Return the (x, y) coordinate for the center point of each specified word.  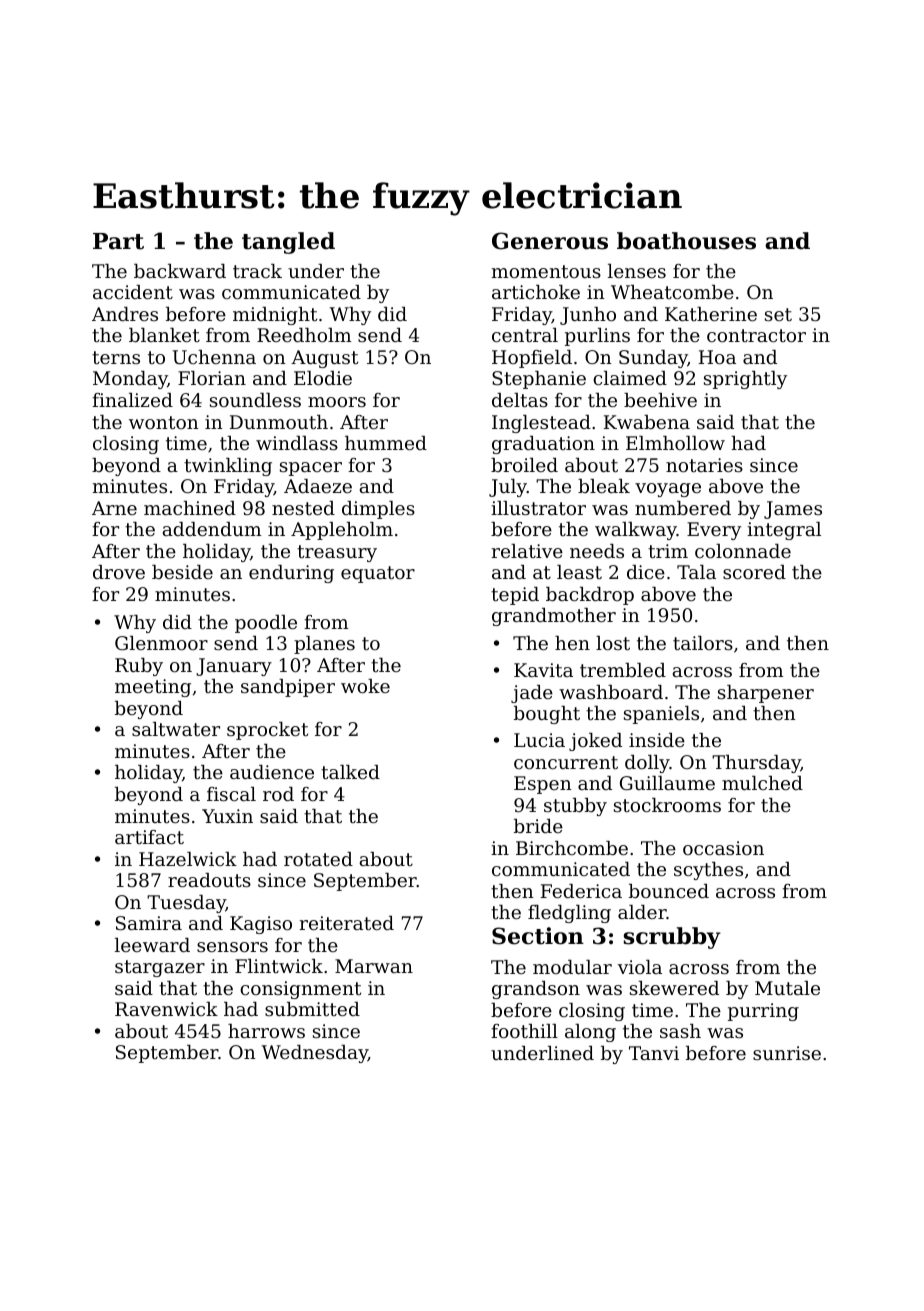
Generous (550, 241)
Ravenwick (166, 1009)
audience (272, 772)
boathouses (686, 241)
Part (118, 241)
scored (754, 572)
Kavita (543, 670)
